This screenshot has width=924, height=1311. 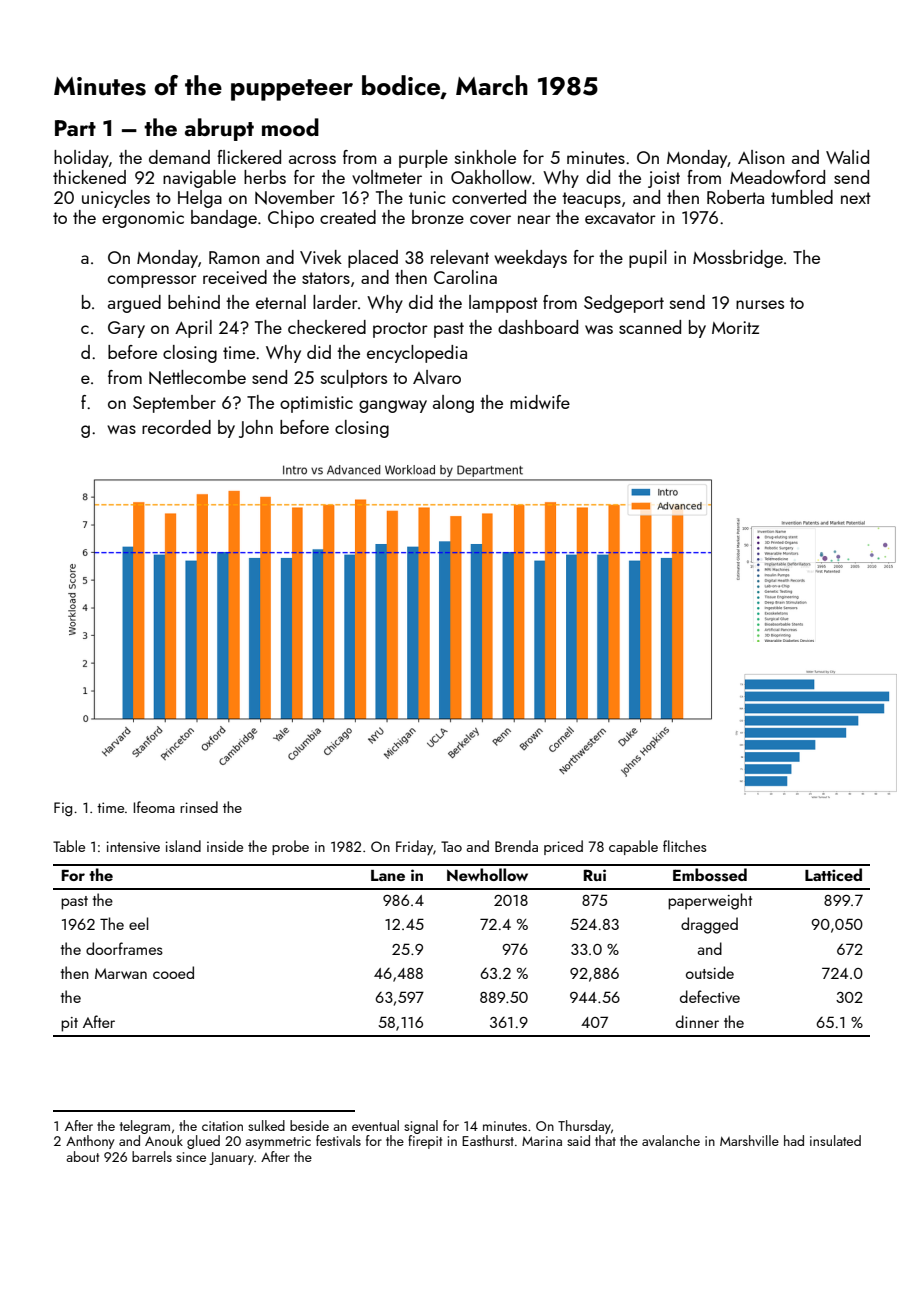 I want to click on rinsed, so click(x=199, y=807).
